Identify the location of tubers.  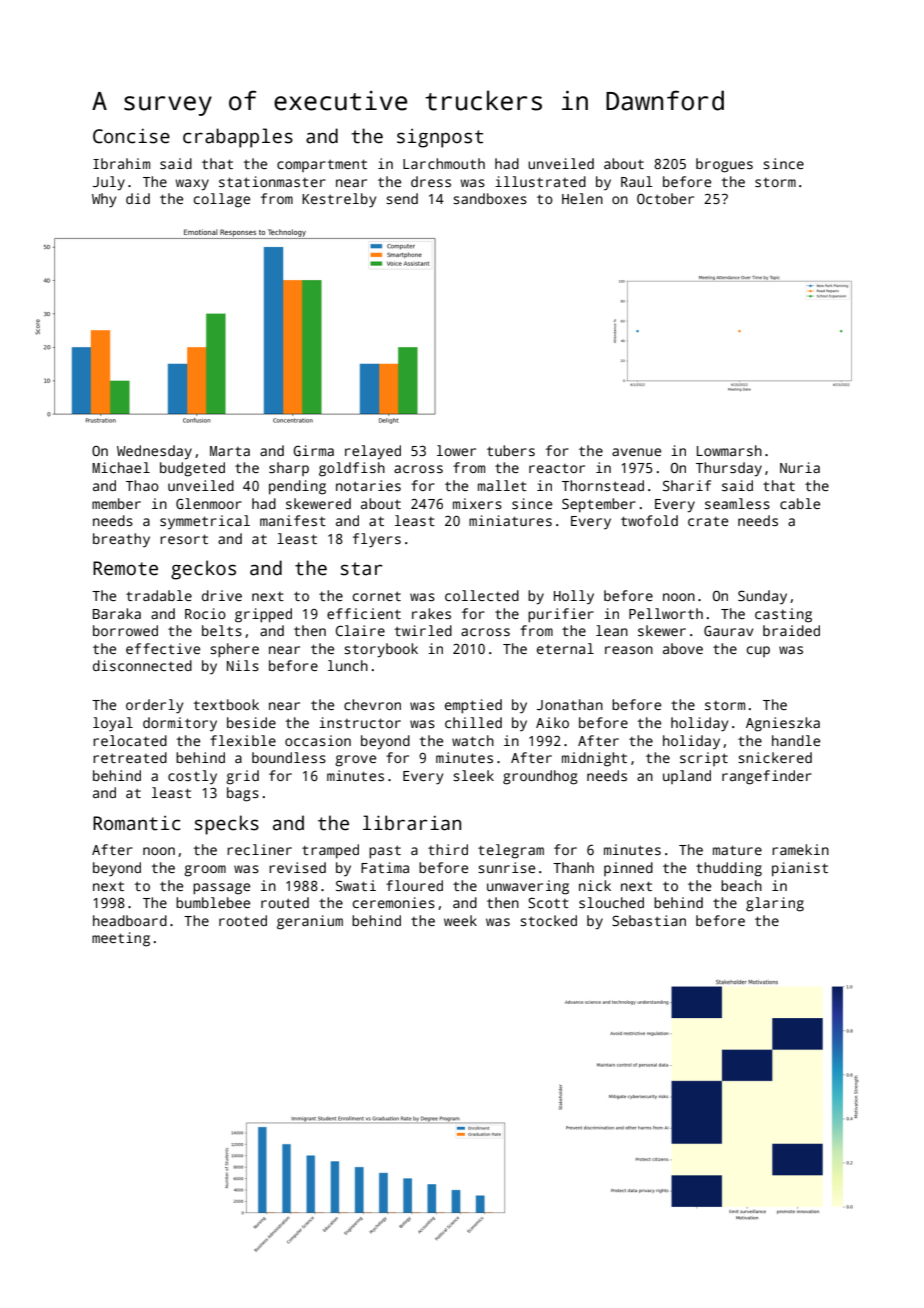
(511, 450).
